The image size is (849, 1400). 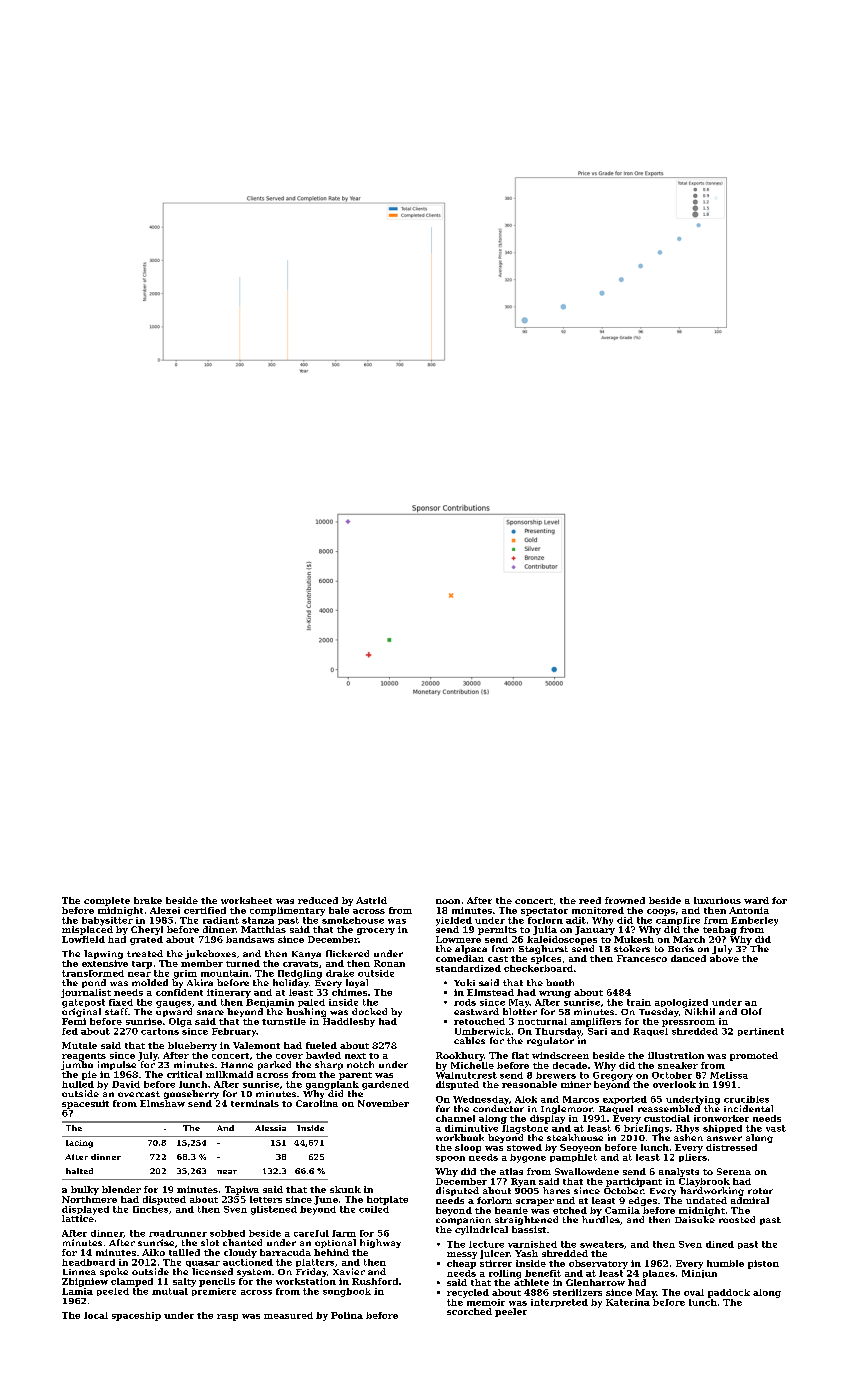 What do you see at coordinates (210, 1012) in the screenshot?
I see `snare` at bounding box center [210, 1012].
